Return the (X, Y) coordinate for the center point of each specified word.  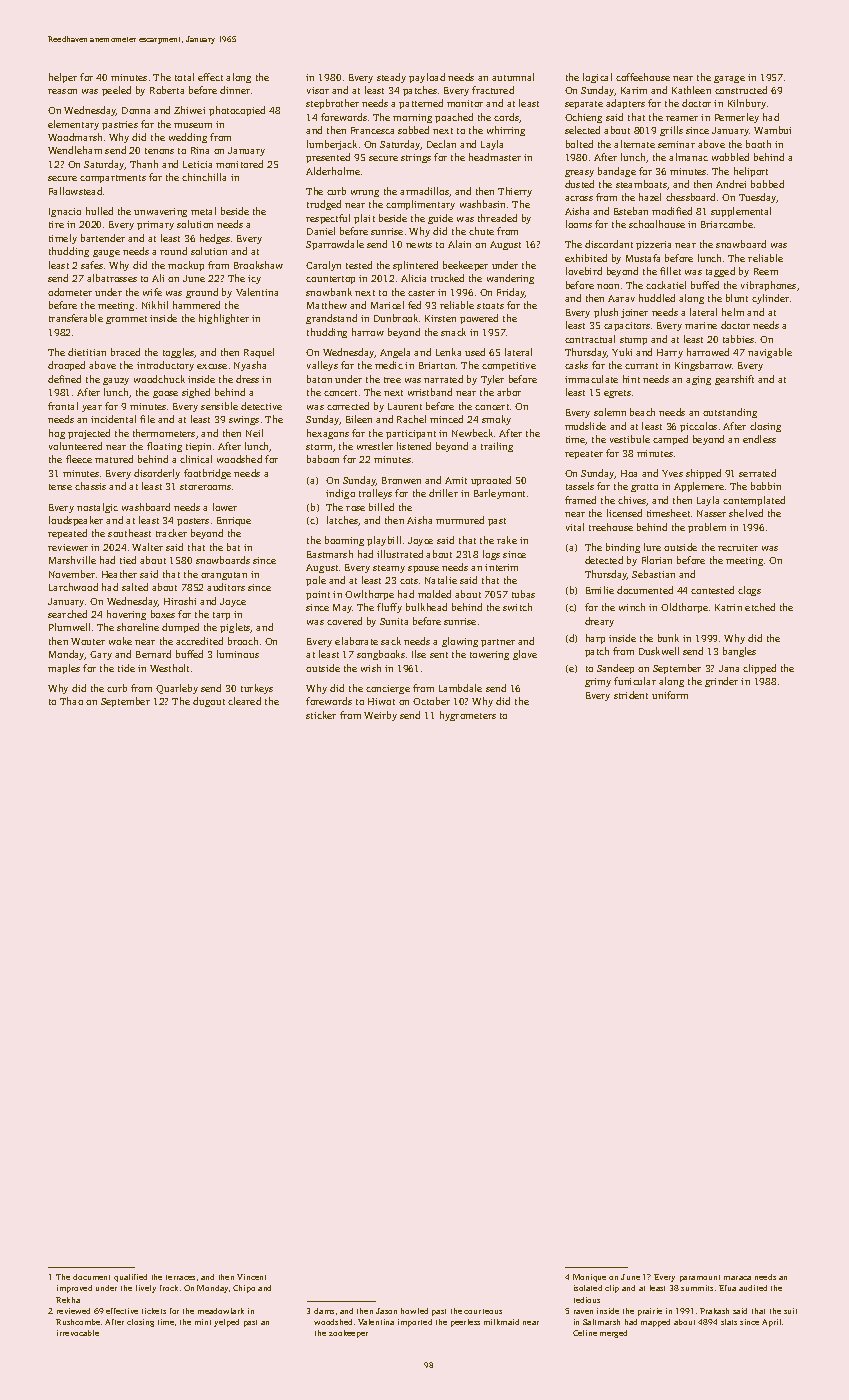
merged (613, 1334)
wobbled (730, 157)
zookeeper (348, 1334)
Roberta (167, 90)
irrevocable (78, 1333)
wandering (510, 279)
